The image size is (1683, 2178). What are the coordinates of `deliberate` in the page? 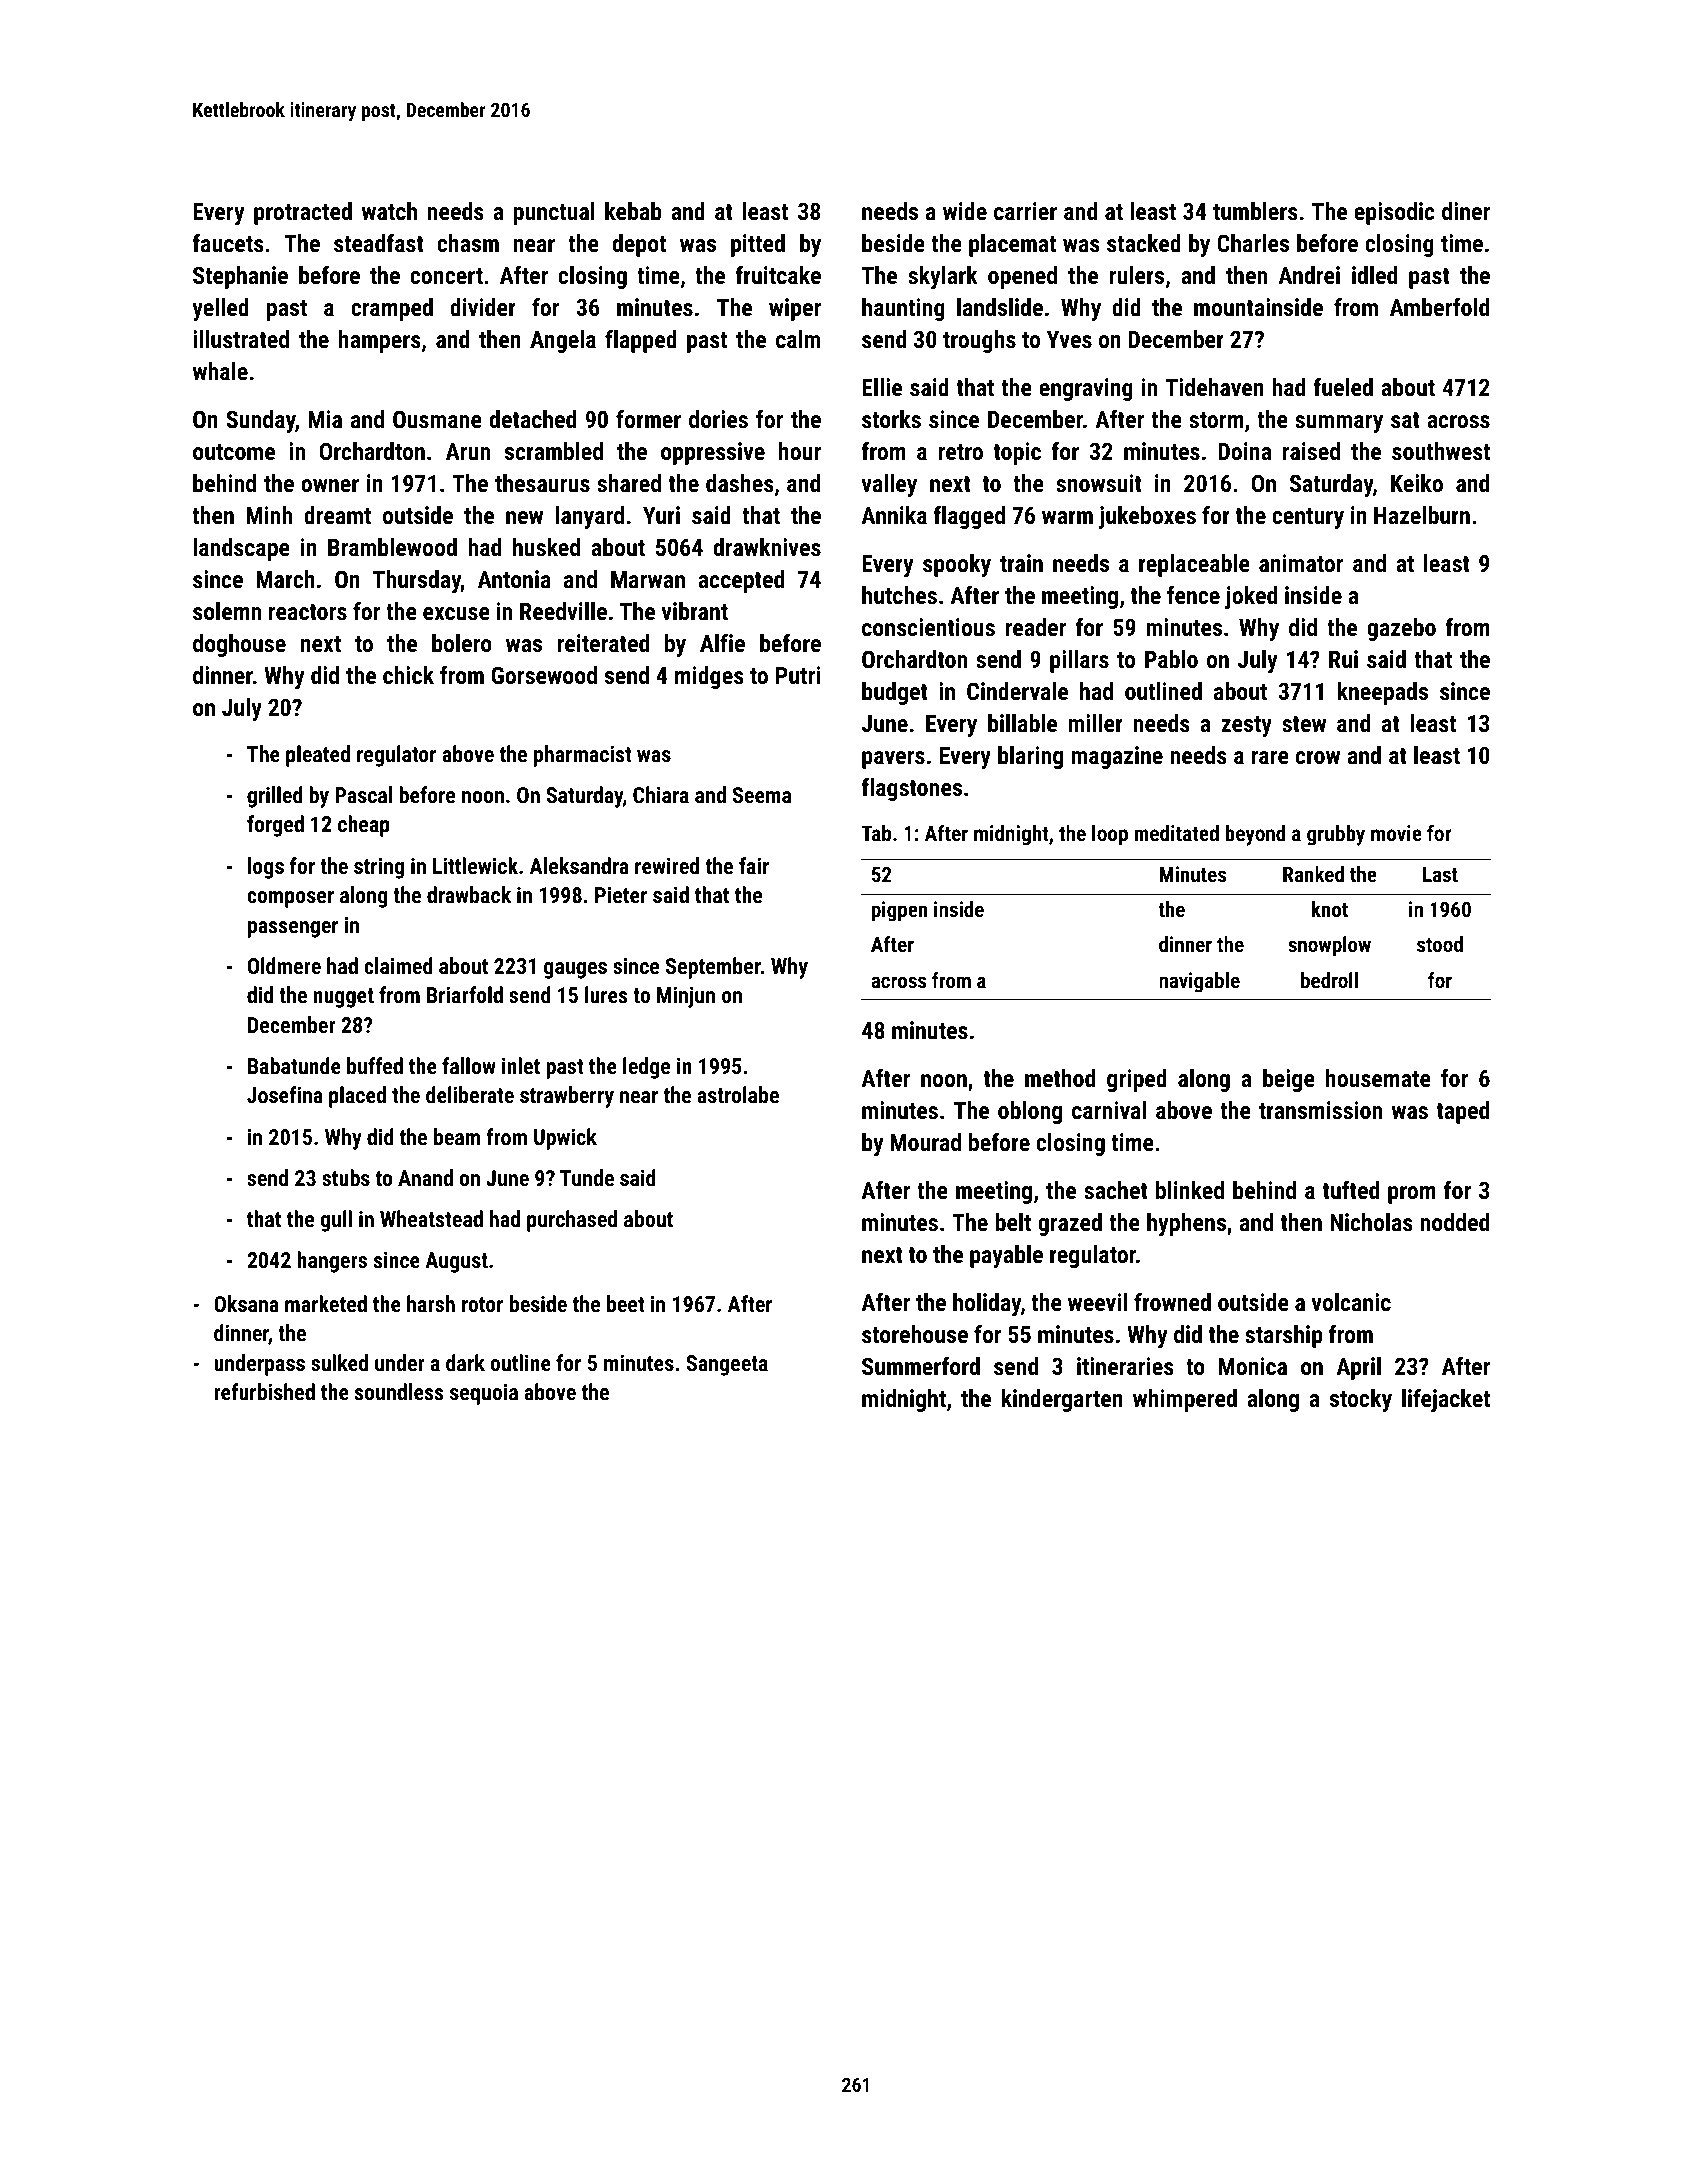 It's located at (470, 1094).
